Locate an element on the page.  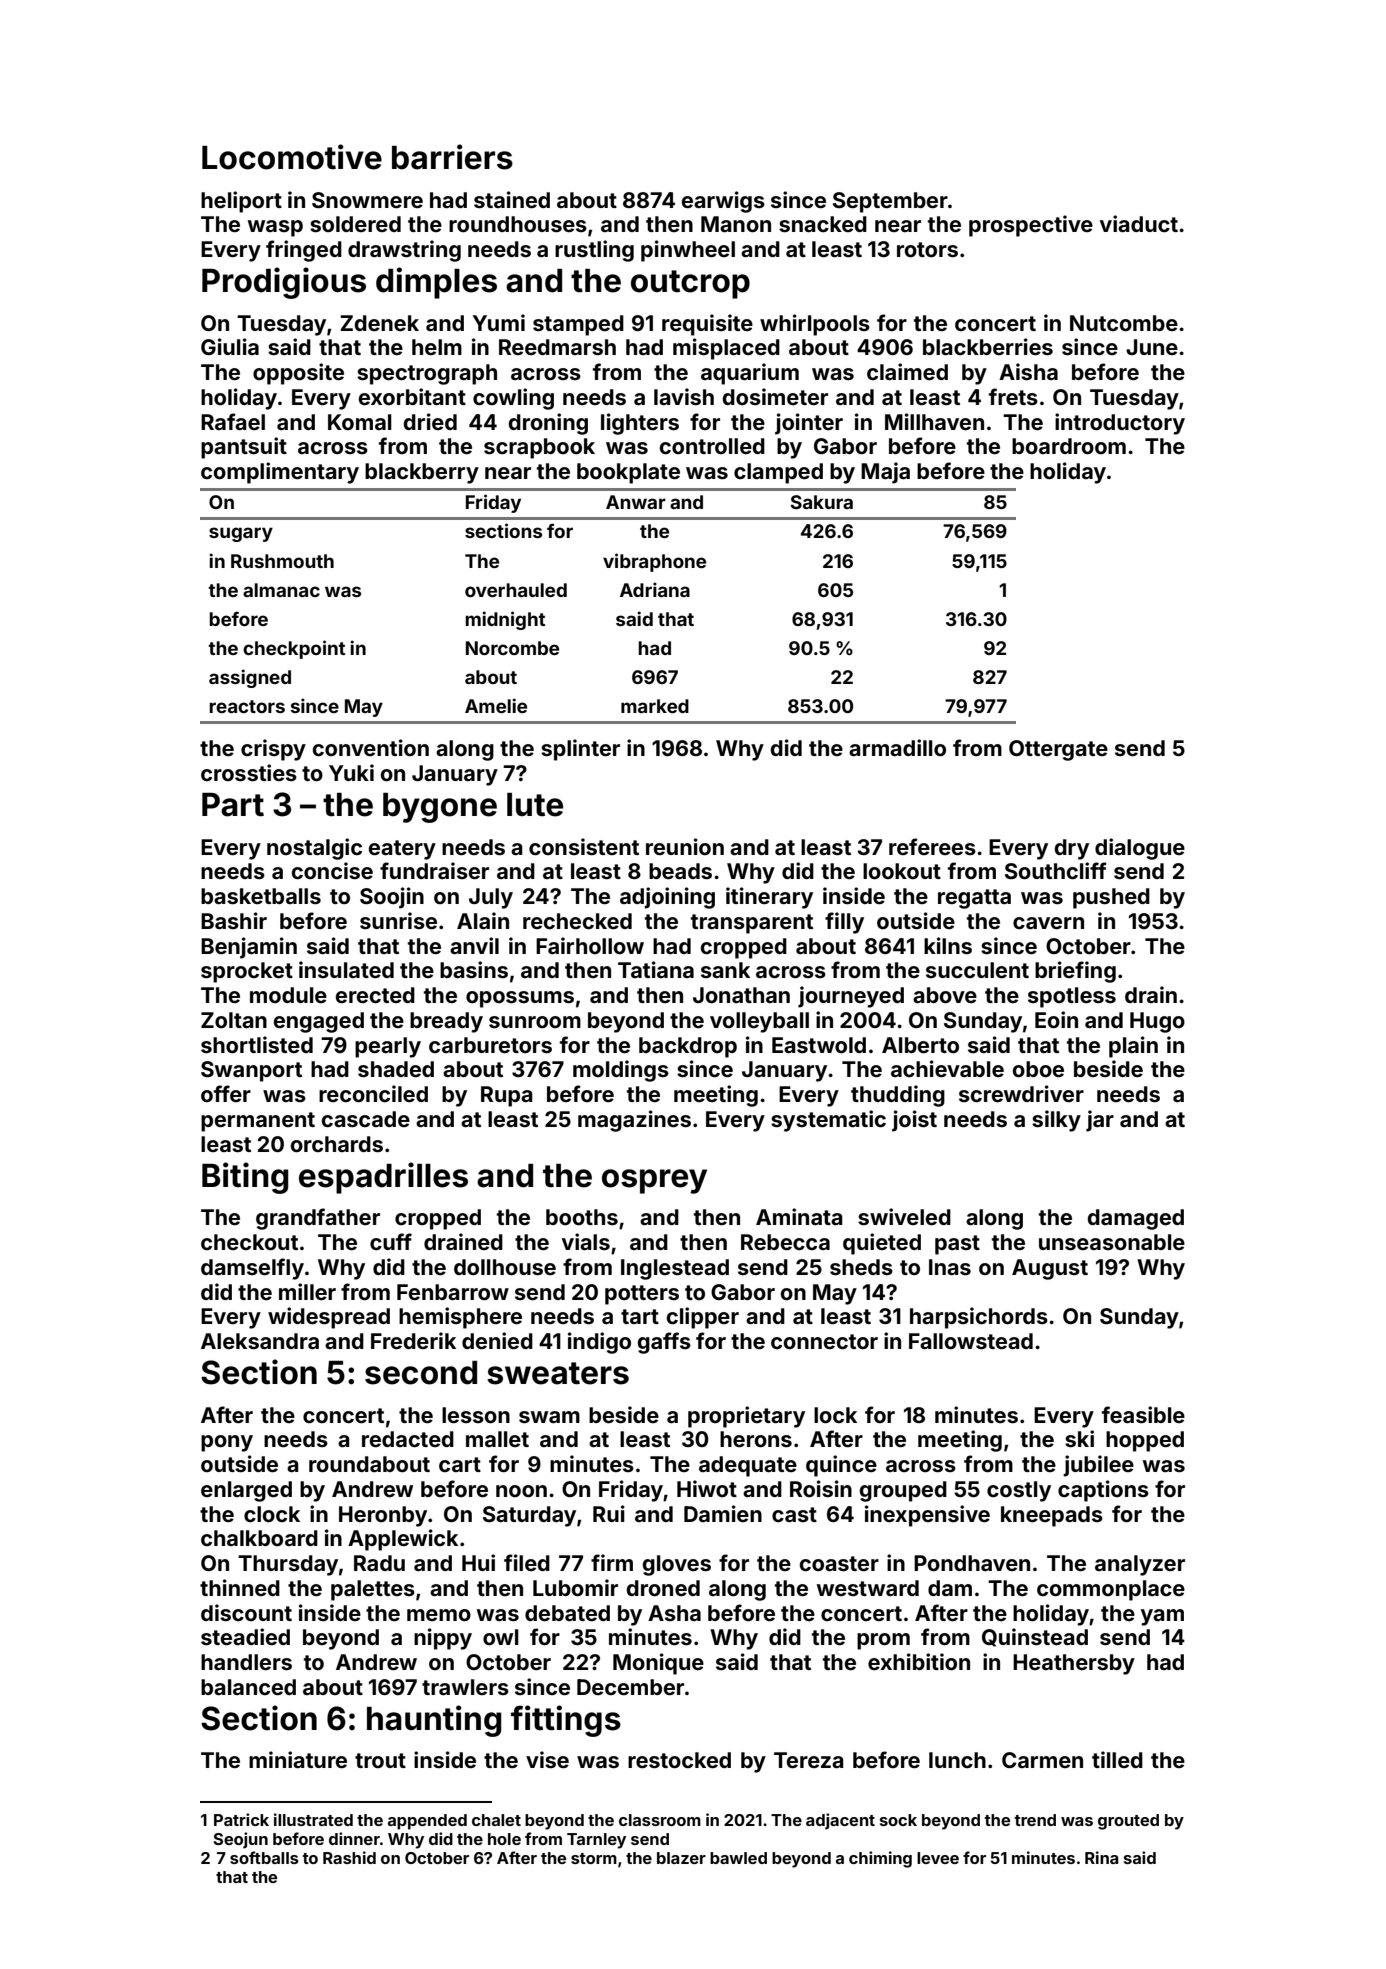
checkpoint is located at coordinates (294, 649).
